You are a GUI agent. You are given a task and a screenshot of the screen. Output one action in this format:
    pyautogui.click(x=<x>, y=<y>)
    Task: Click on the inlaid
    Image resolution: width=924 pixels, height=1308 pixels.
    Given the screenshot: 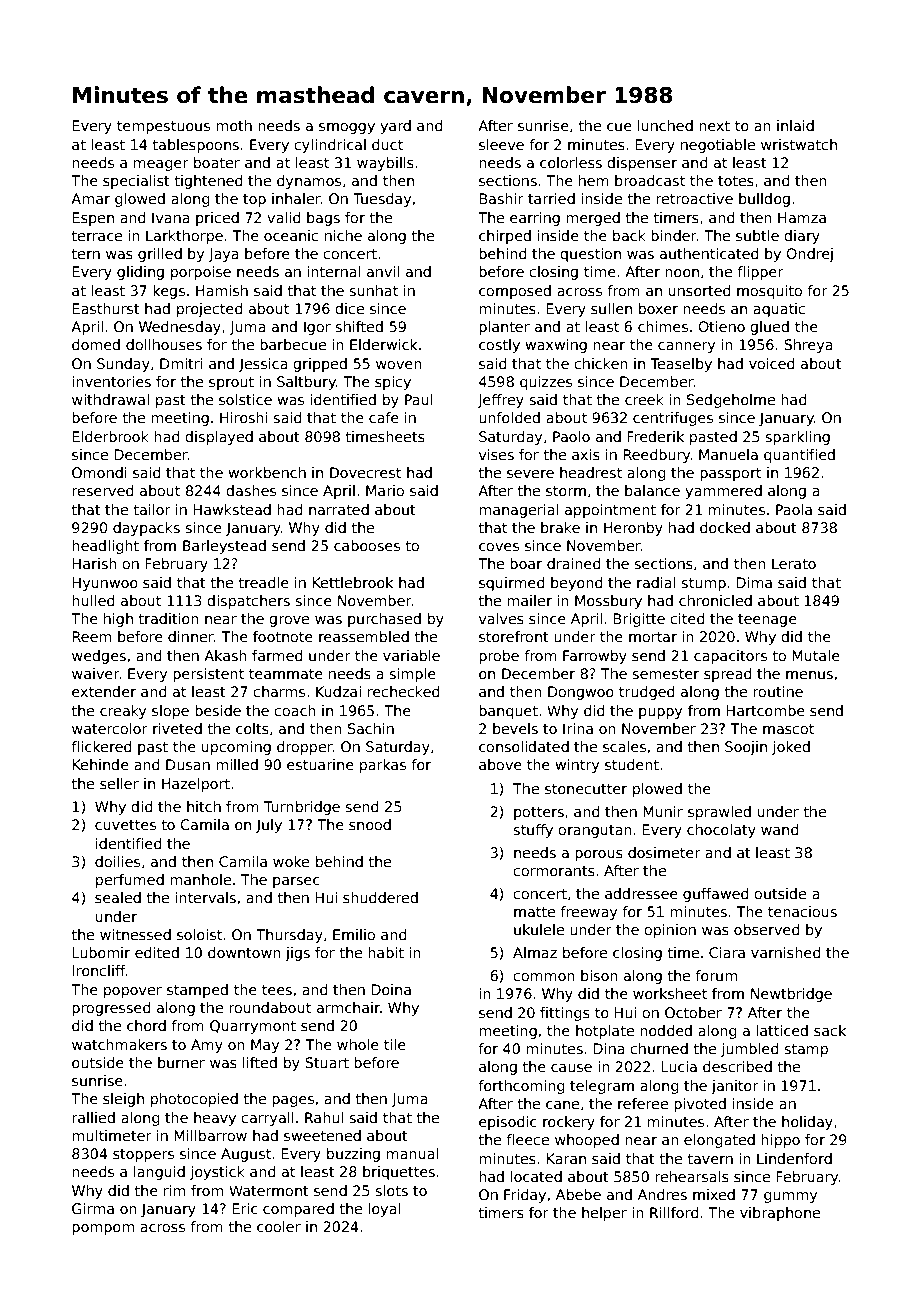 What is the action you would take?
    pyautogui.click(x=795, y=125)
